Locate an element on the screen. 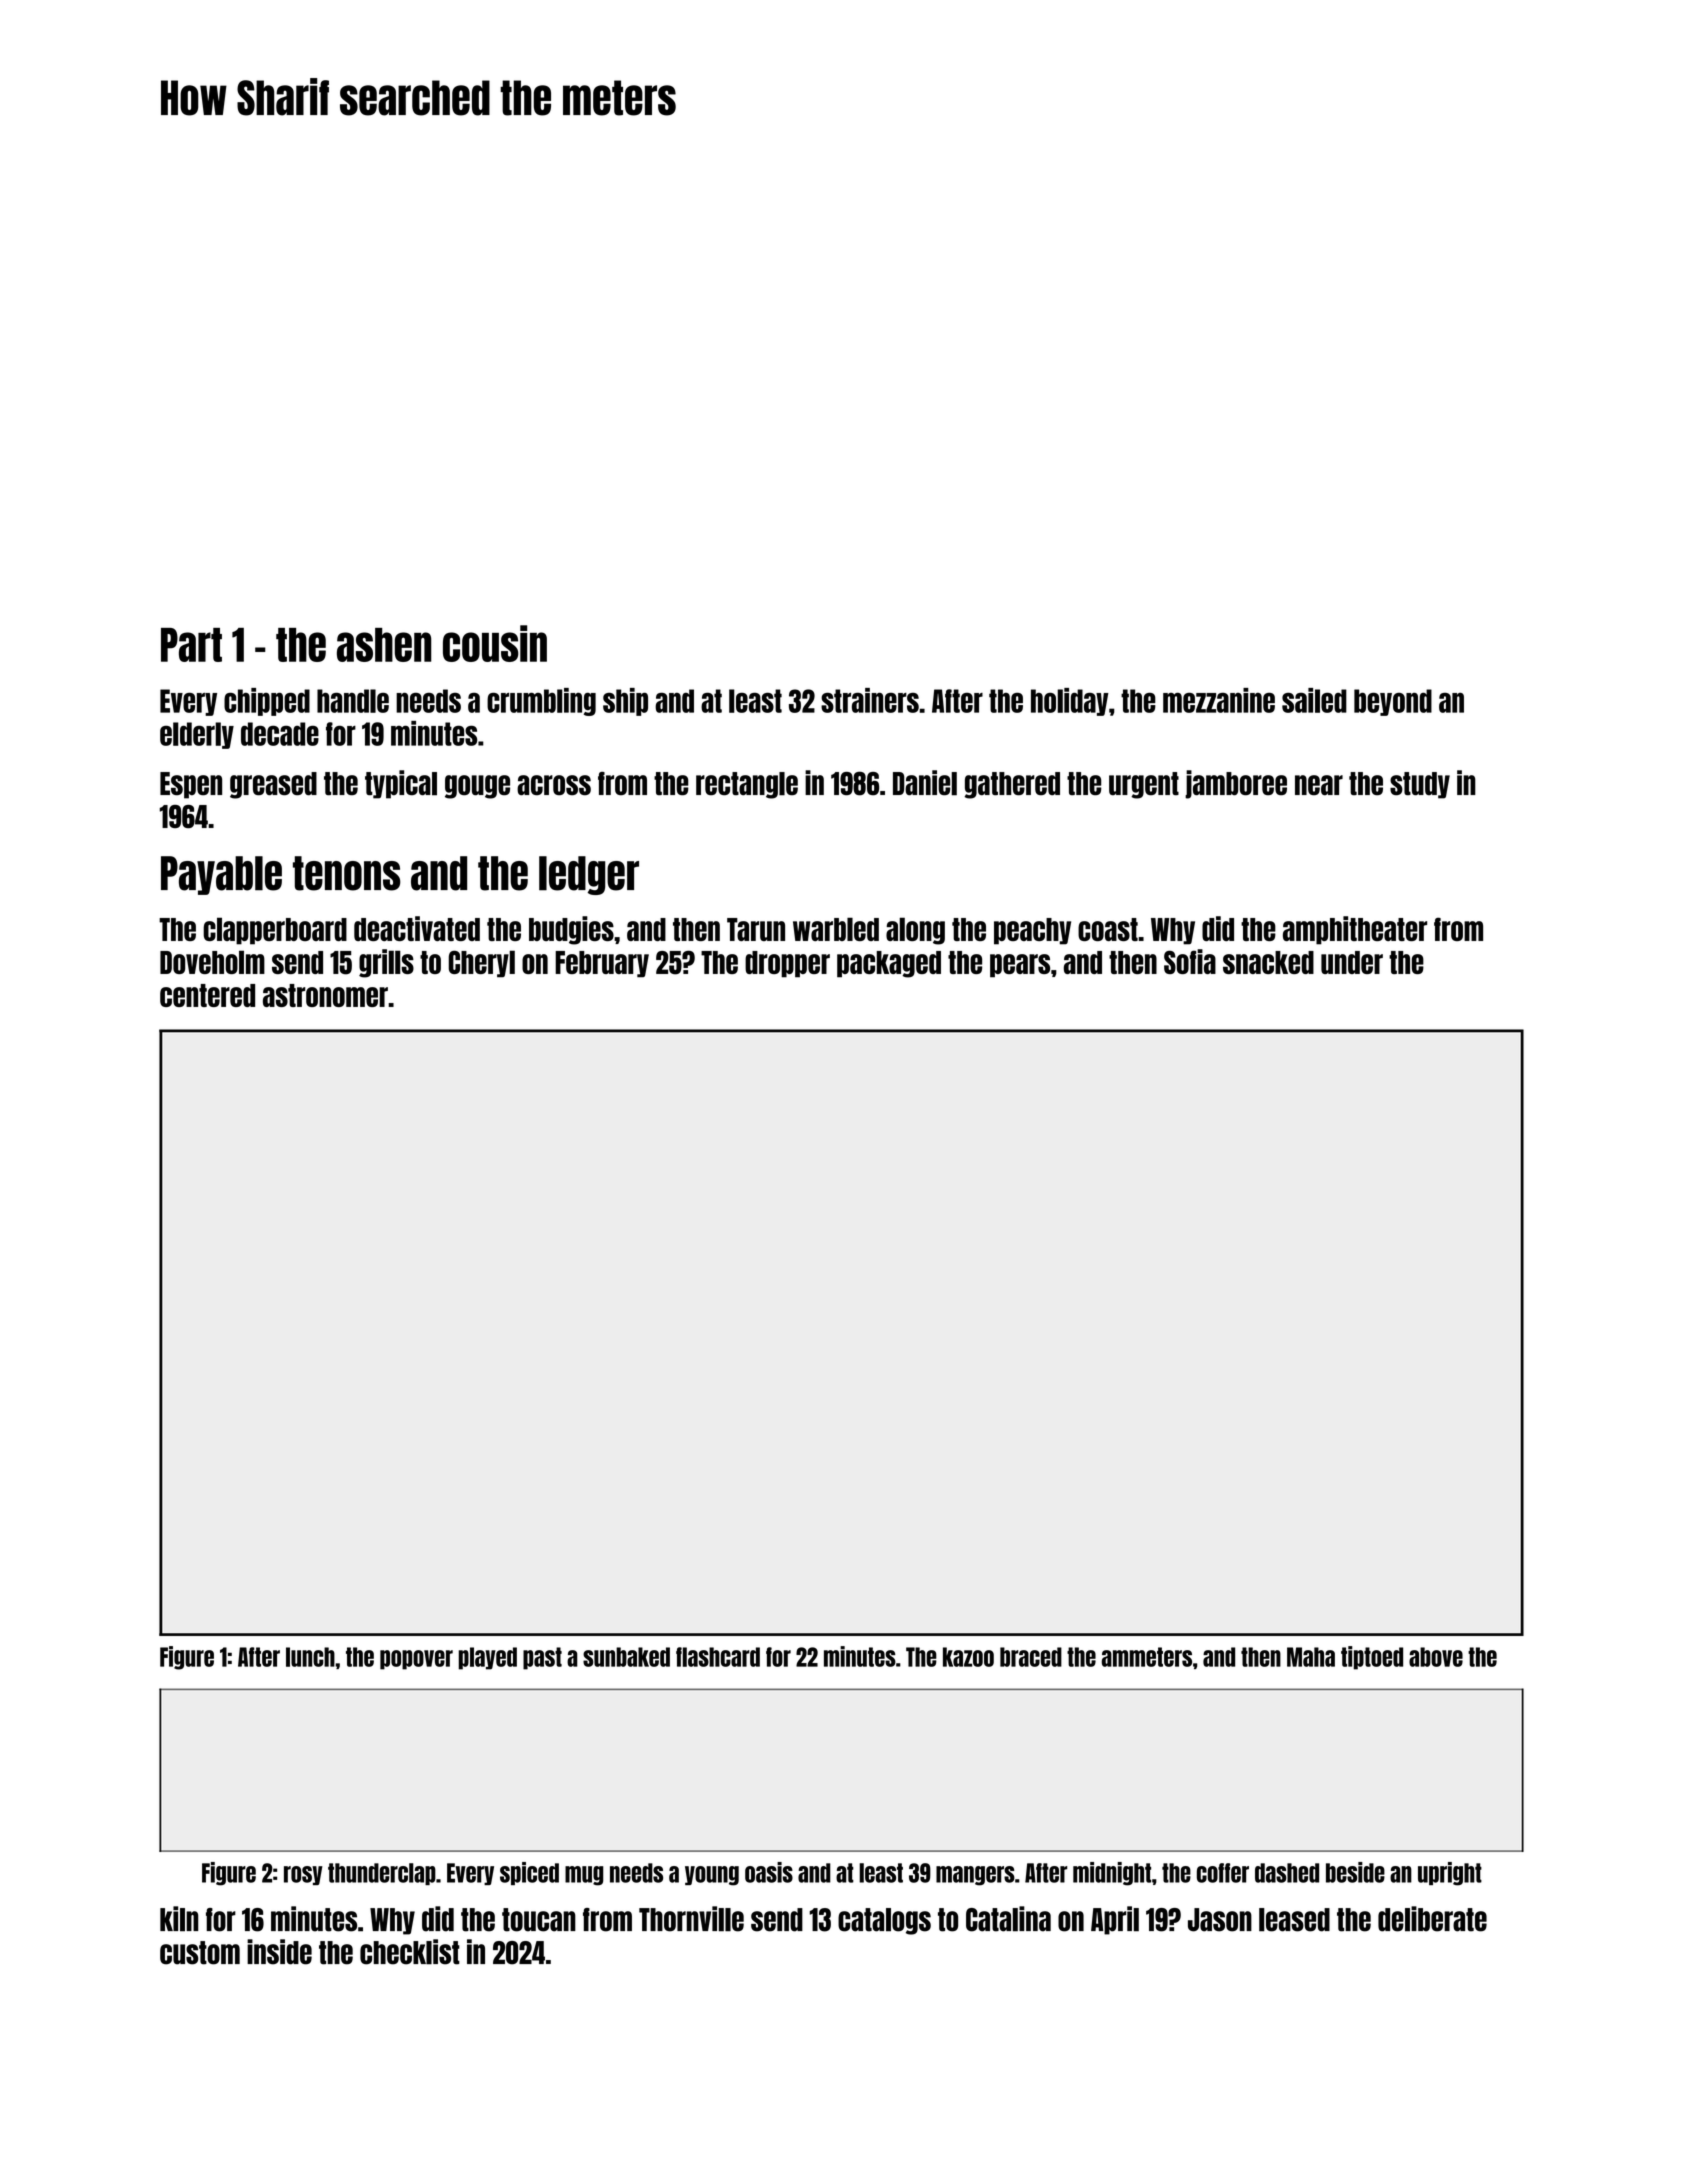  Daniel is located at coordinates (925, 783).
